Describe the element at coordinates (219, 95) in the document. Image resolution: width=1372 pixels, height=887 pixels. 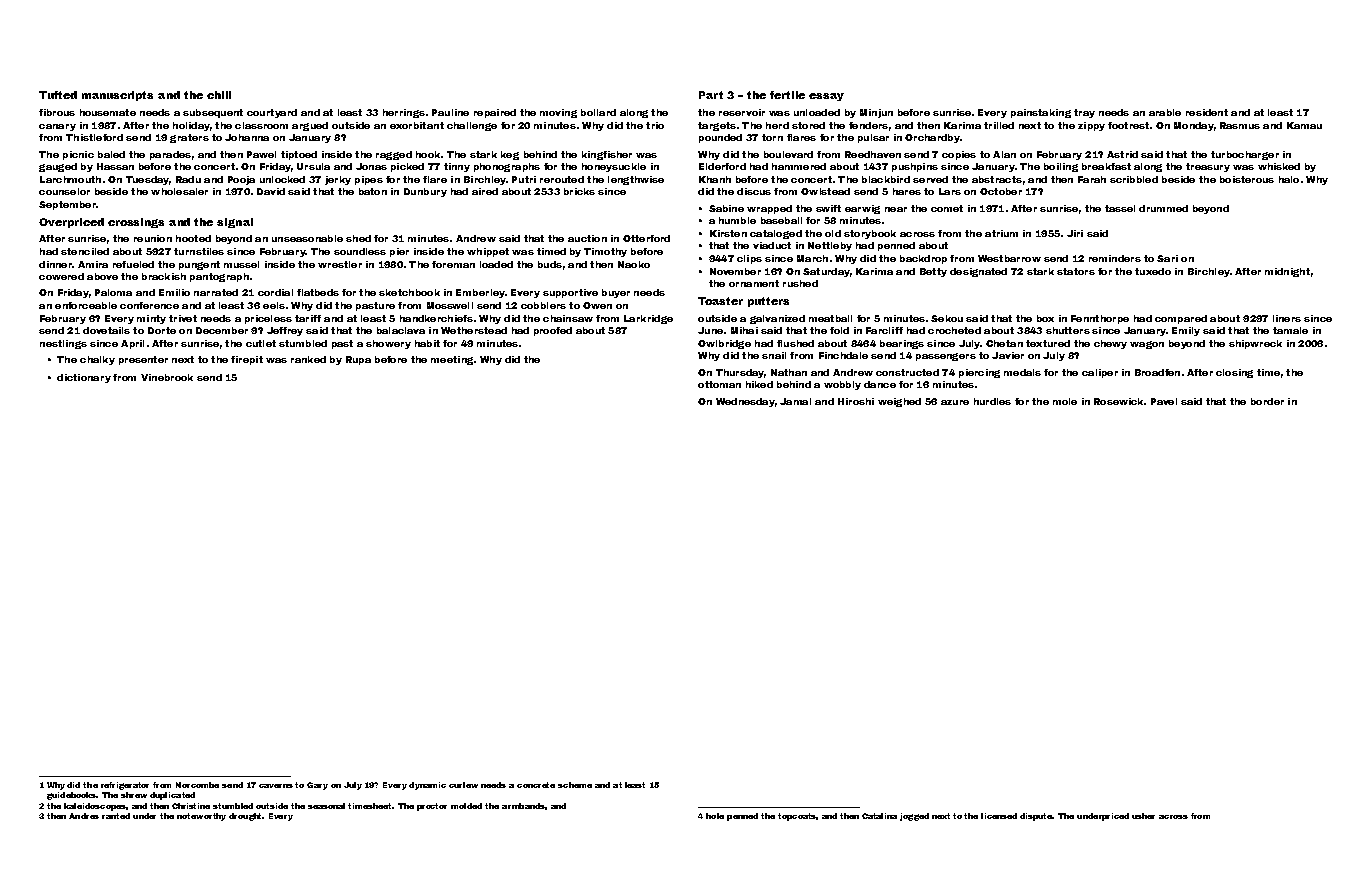
I see `chili` at that location.
